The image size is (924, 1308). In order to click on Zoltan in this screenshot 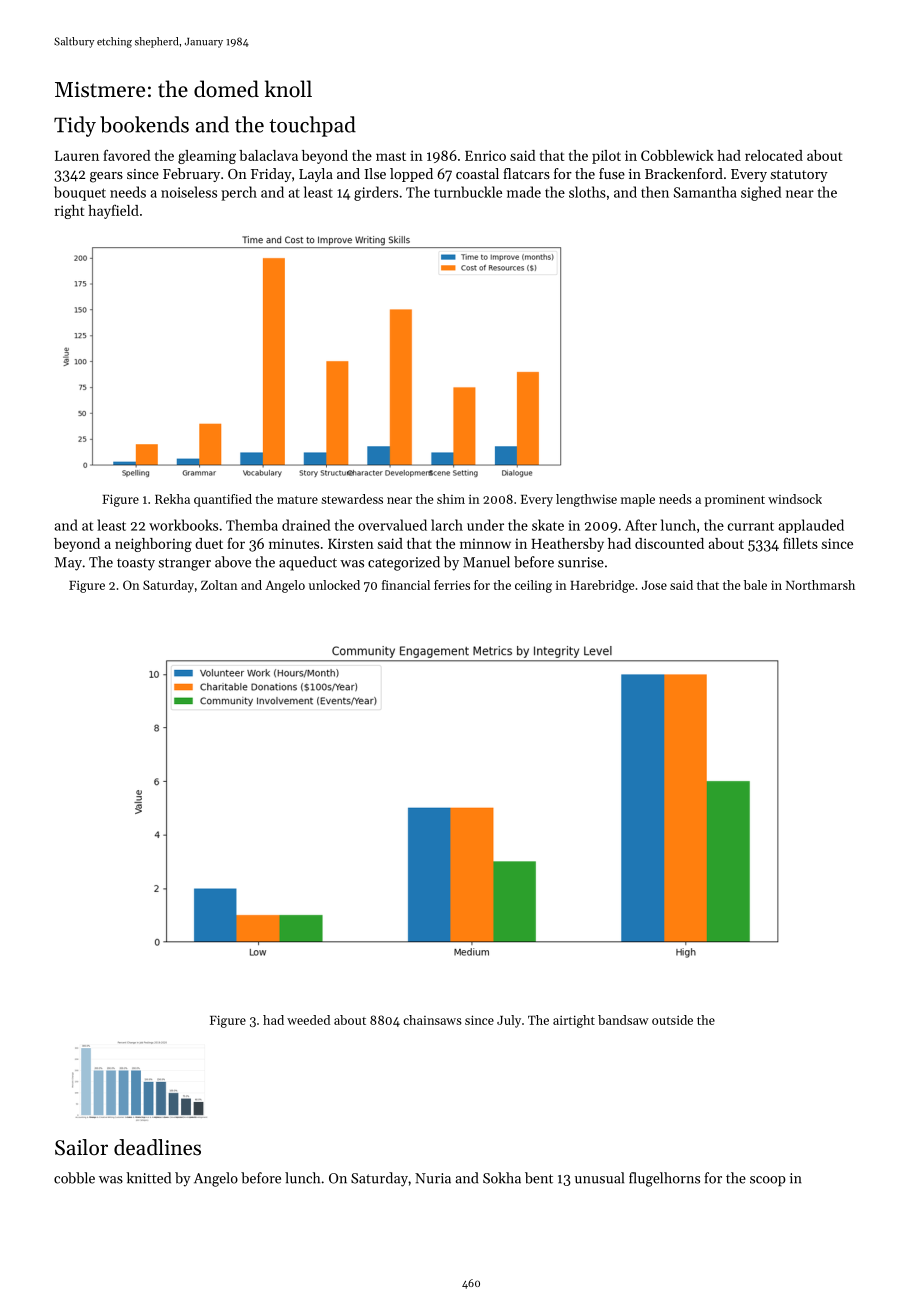, I will do `click(219, 585)`.
